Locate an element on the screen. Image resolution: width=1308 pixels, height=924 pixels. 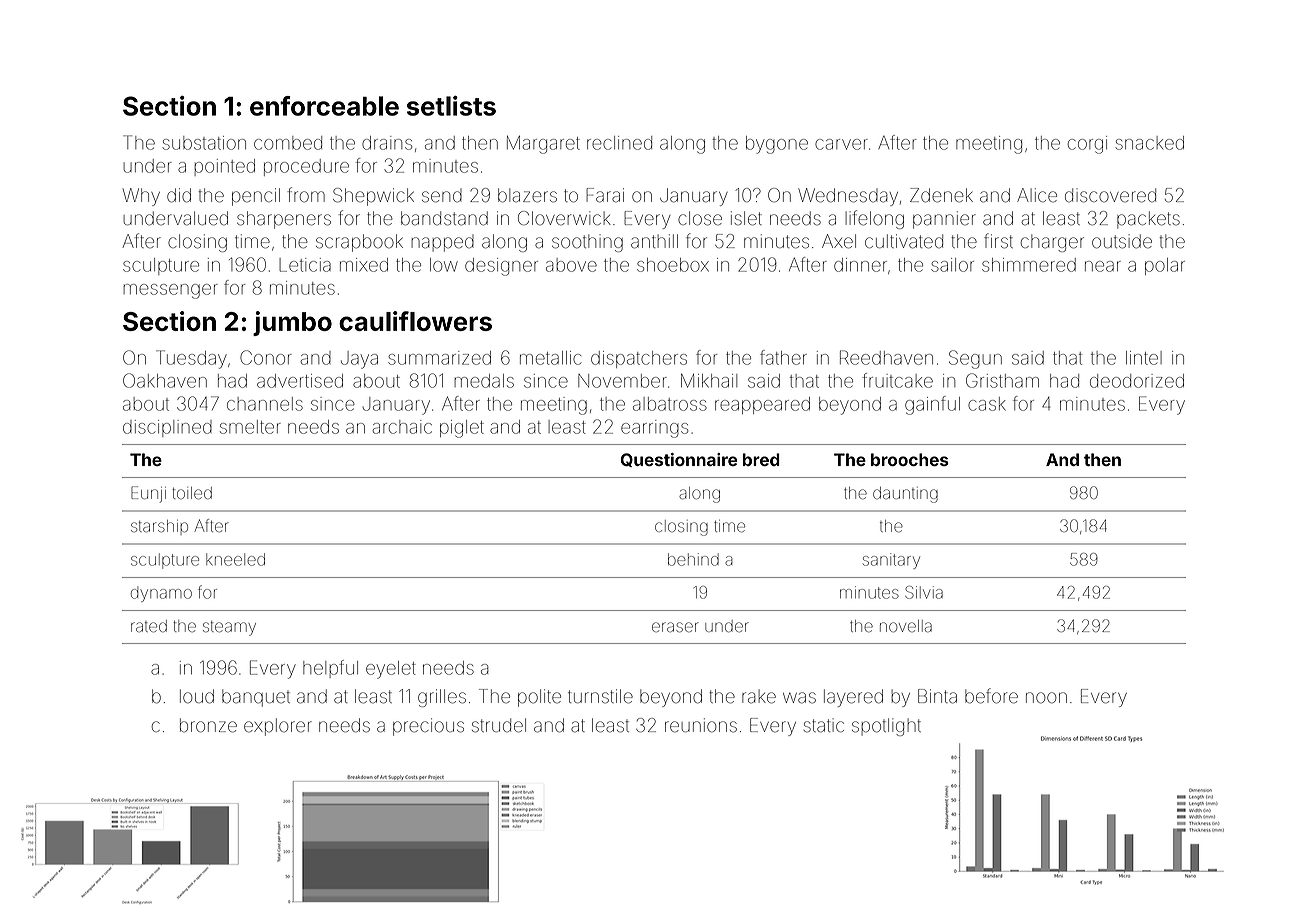
blazers is located at coordinates (527, 195).
